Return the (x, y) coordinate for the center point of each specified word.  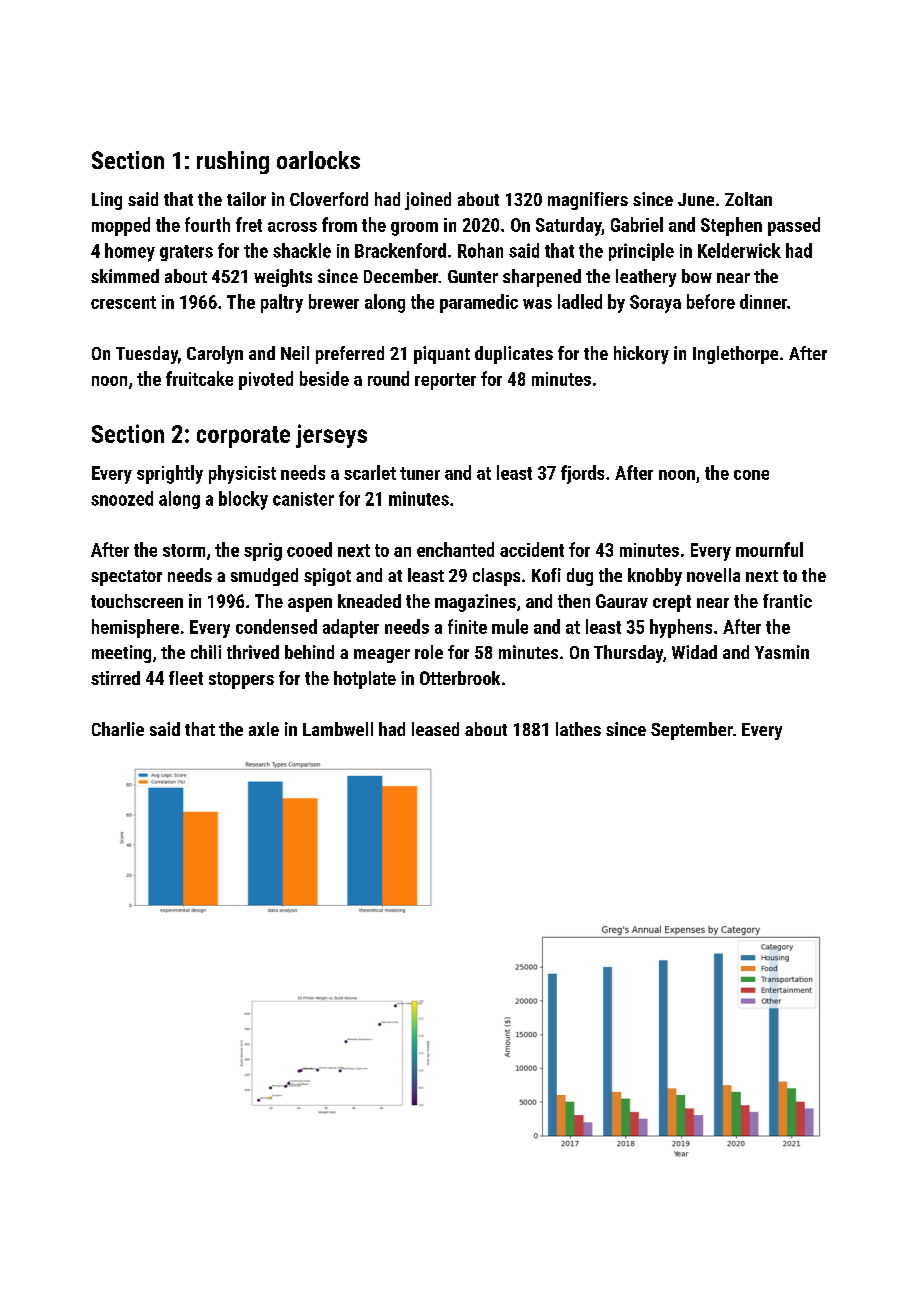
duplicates (514, 355)
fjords (582, 474)
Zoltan (748, 199)
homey (130, 252)
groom (414, 229)
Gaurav (622, 601)
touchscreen (137, 601)
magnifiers (588, 201)
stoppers (241, 680)
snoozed (122, 498)
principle (641, 252)
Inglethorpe (735, 355)
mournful (769, 549)
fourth (207, 224)
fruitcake (199, 378)
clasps (496, 577)
